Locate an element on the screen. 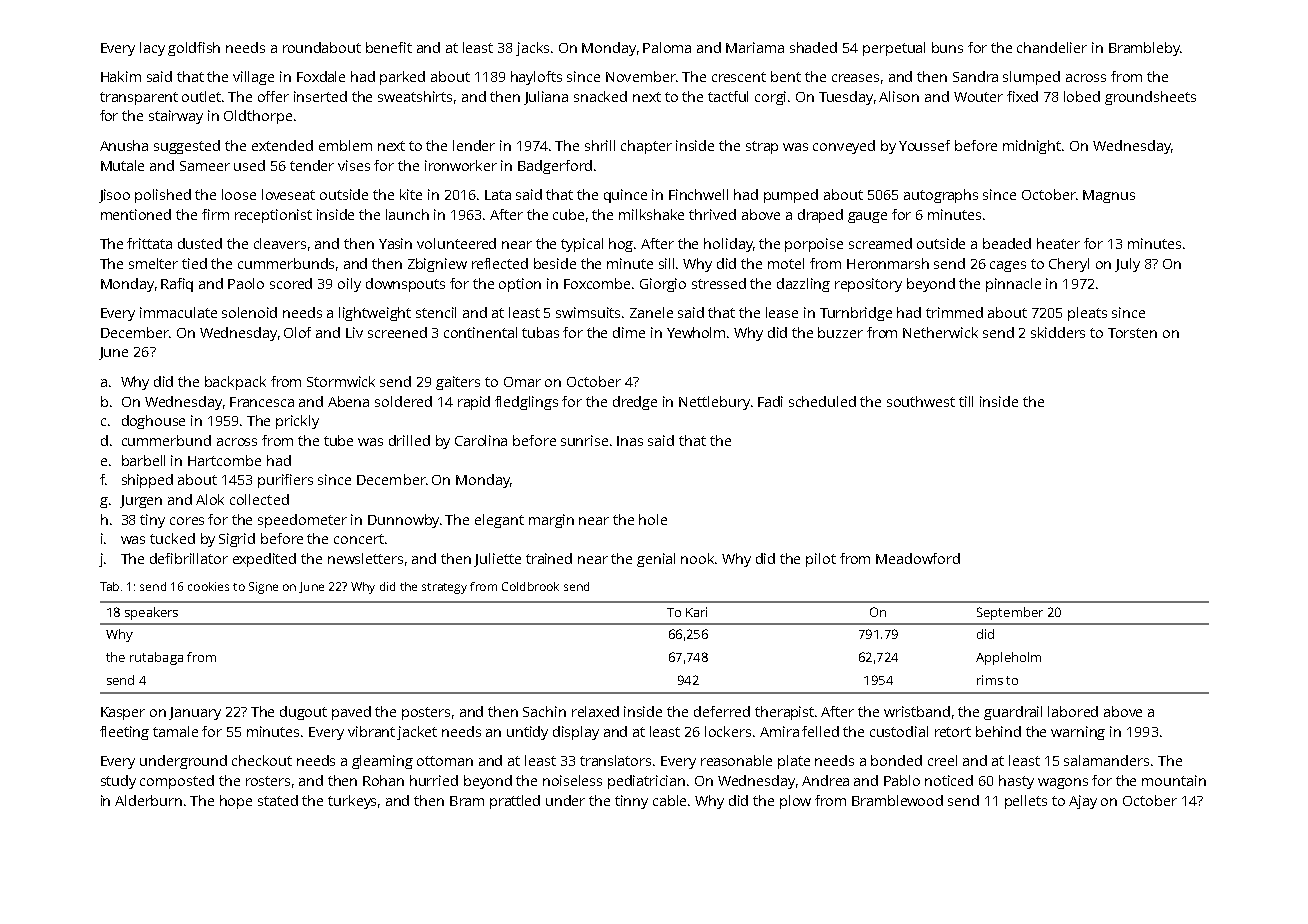 This screenshot has height=924, width=1308. Magnus is located at coordinates (1109, 196).
